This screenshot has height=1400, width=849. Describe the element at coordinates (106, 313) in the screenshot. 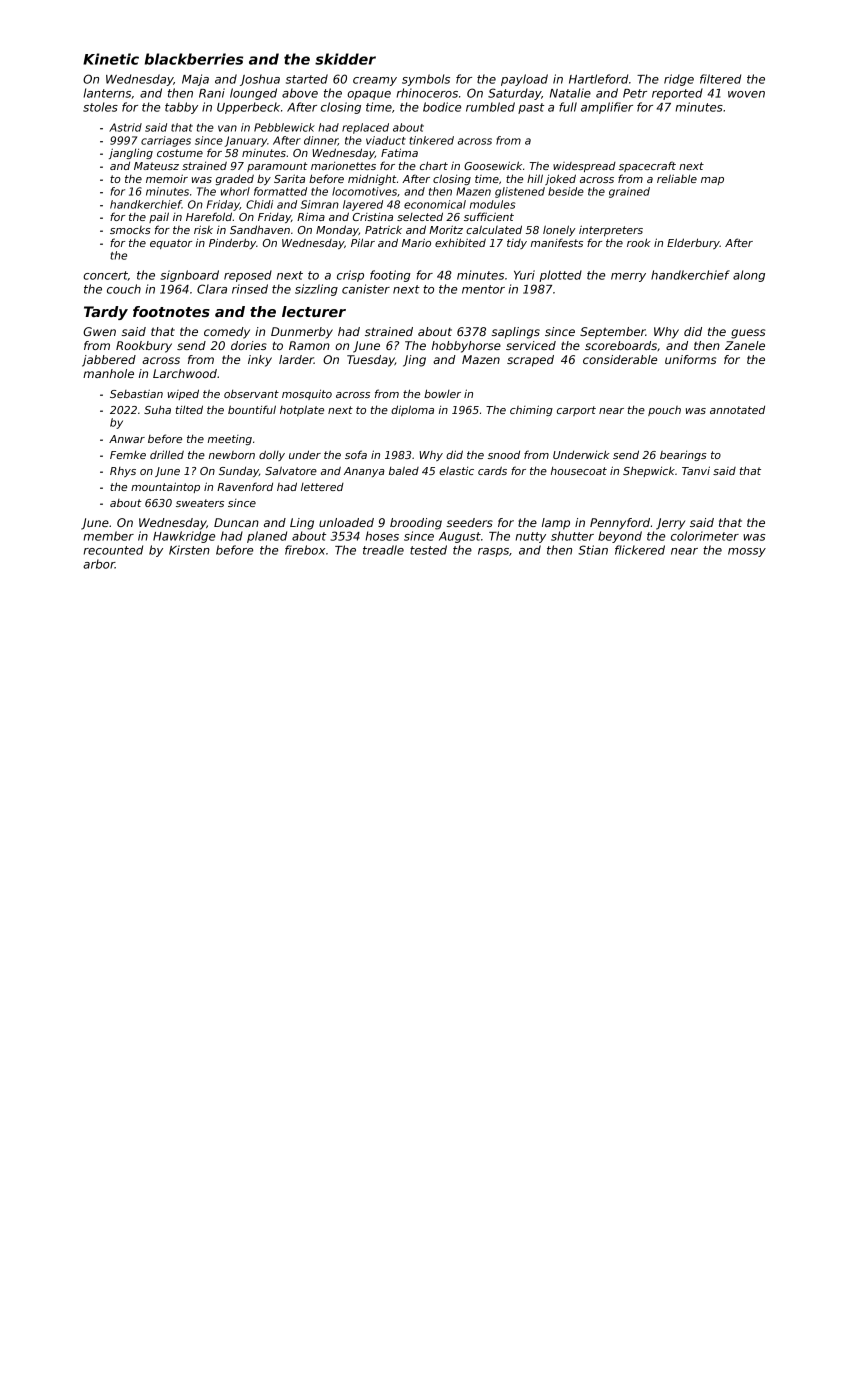

I see `Tardy` at that location.
